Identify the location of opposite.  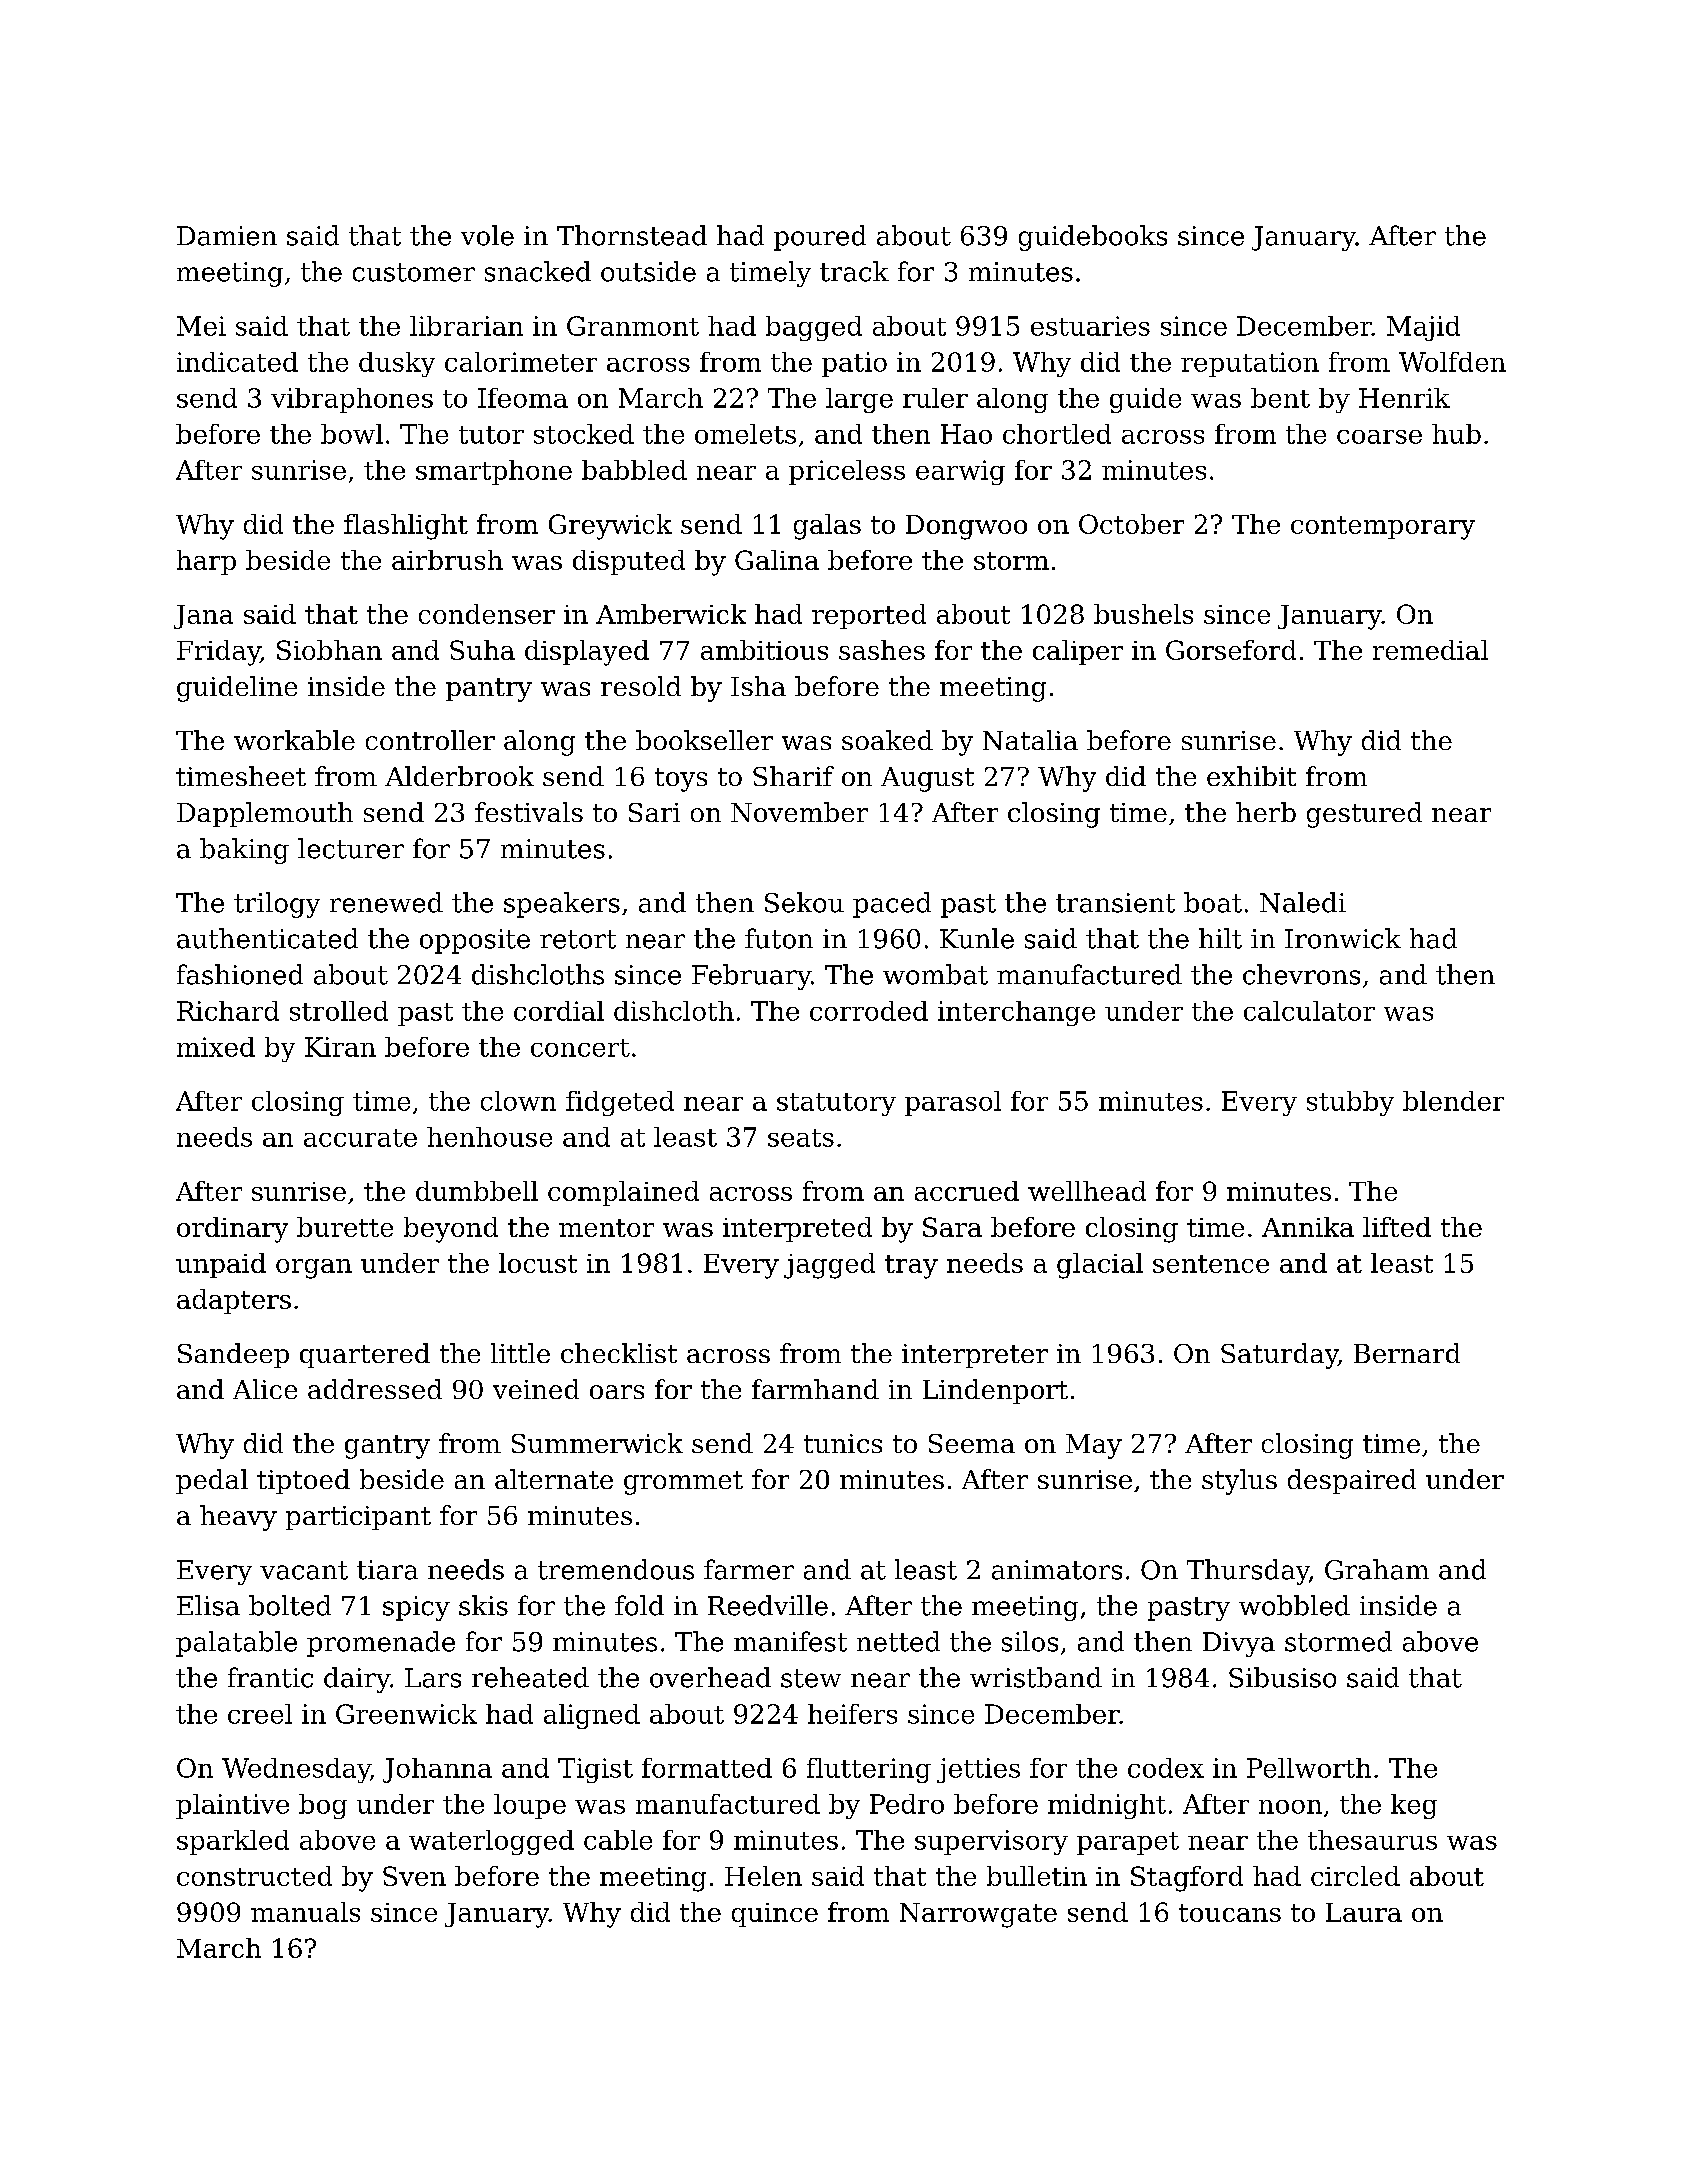
(475, 941).
